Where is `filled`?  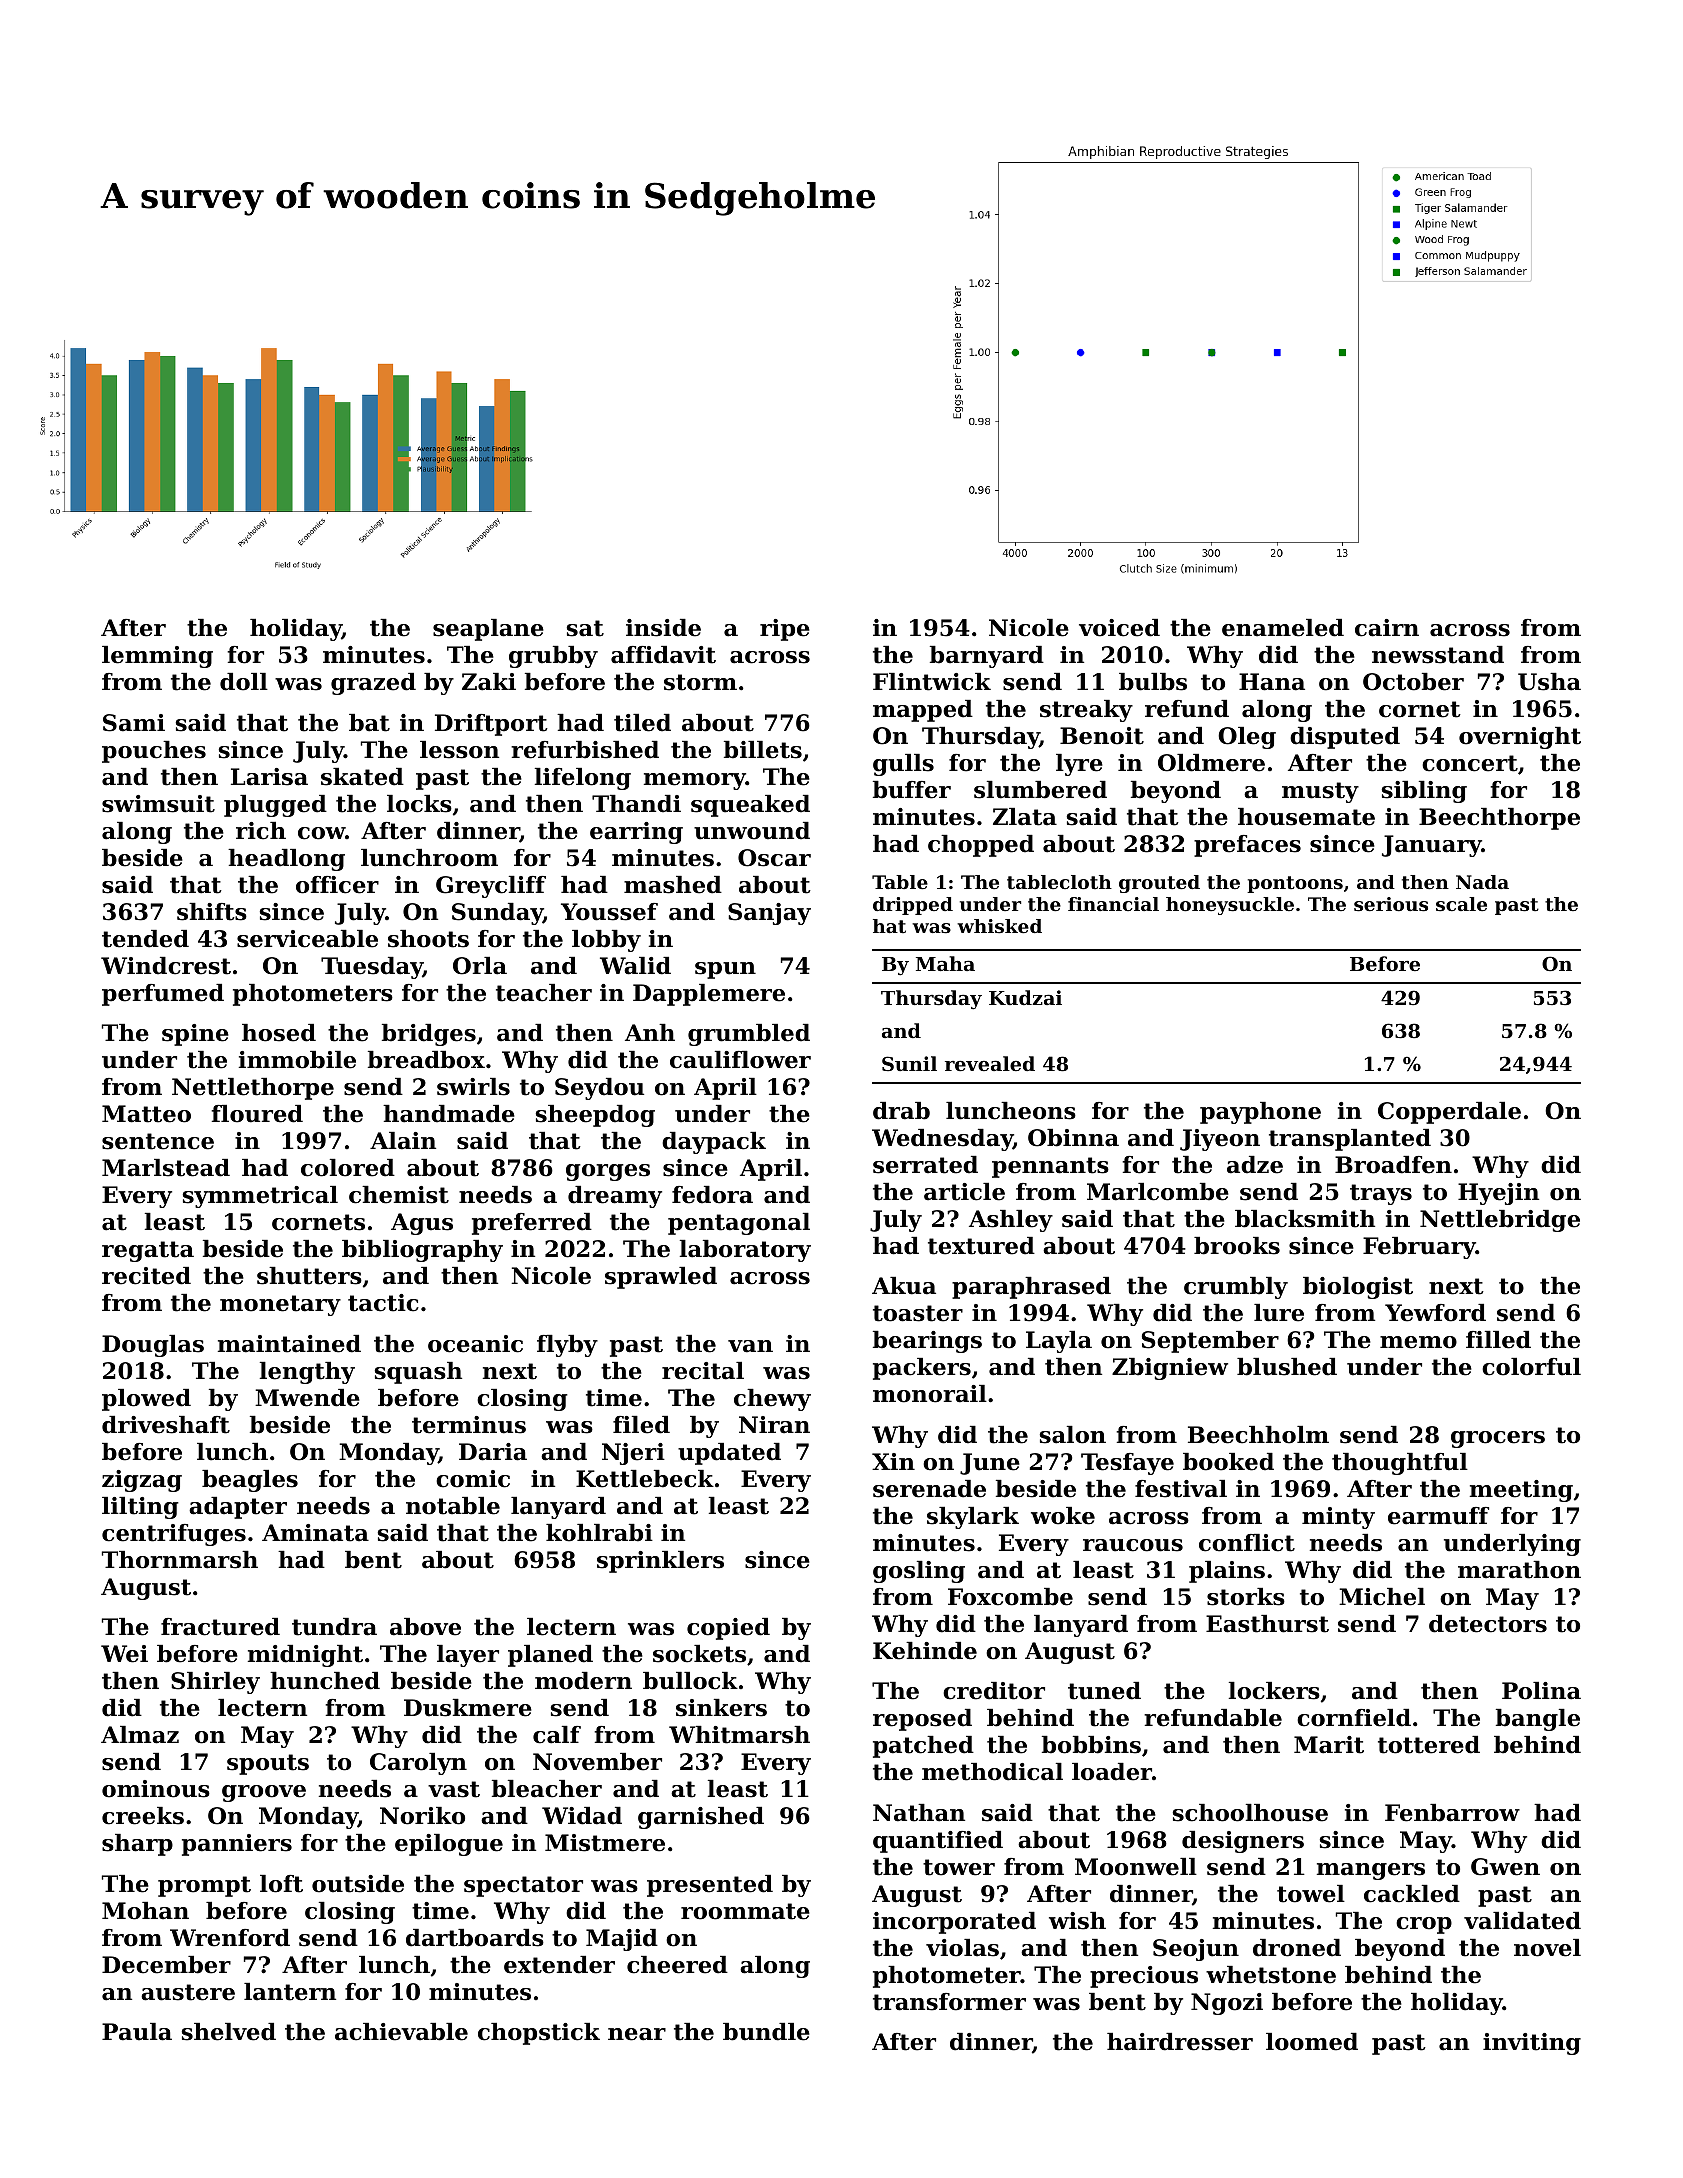 filled is located at coordinates (1498, 1340).
